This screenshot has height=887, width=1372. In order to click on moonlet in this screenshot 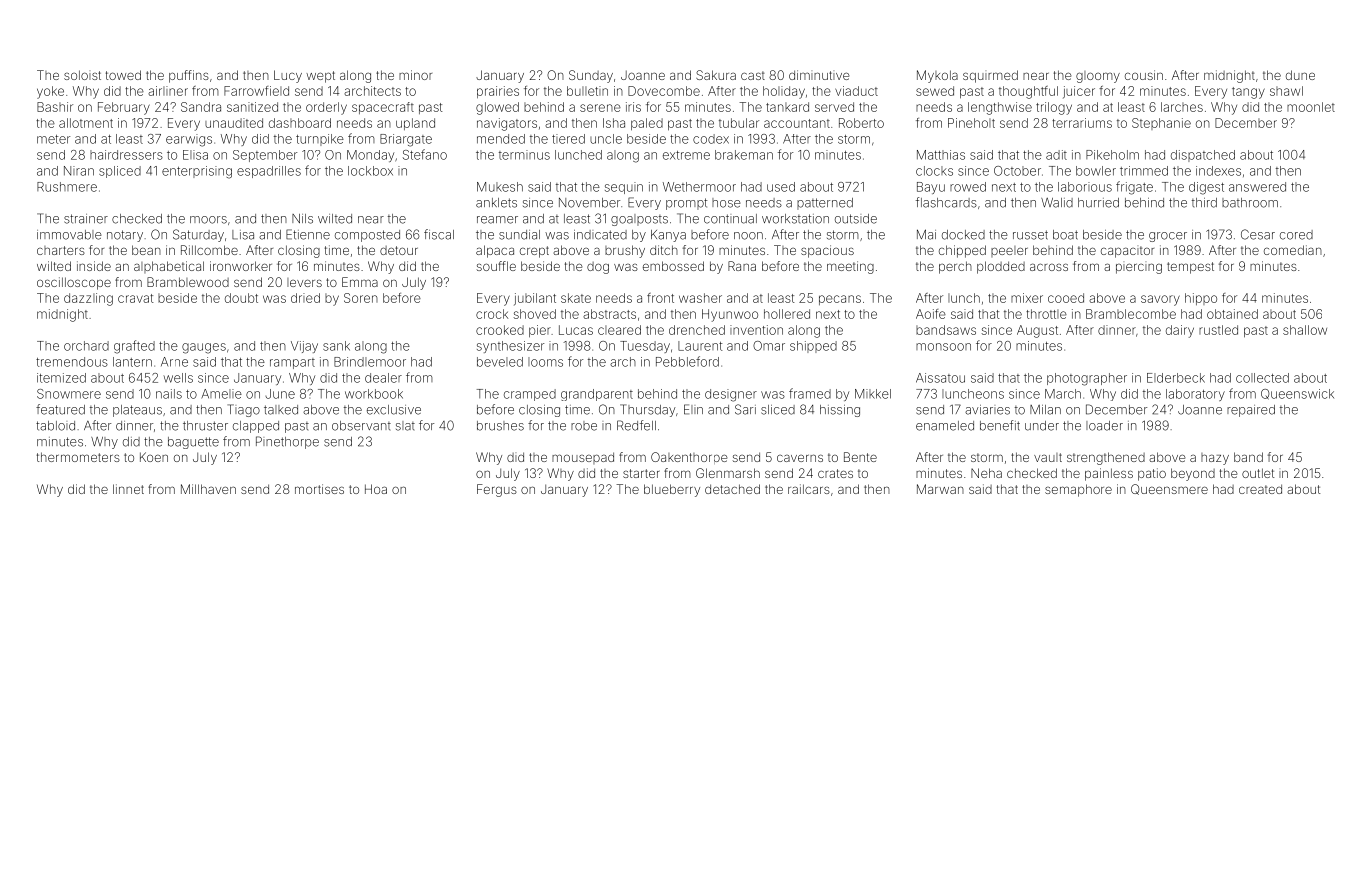, I will do `click(1311, 107)`.
